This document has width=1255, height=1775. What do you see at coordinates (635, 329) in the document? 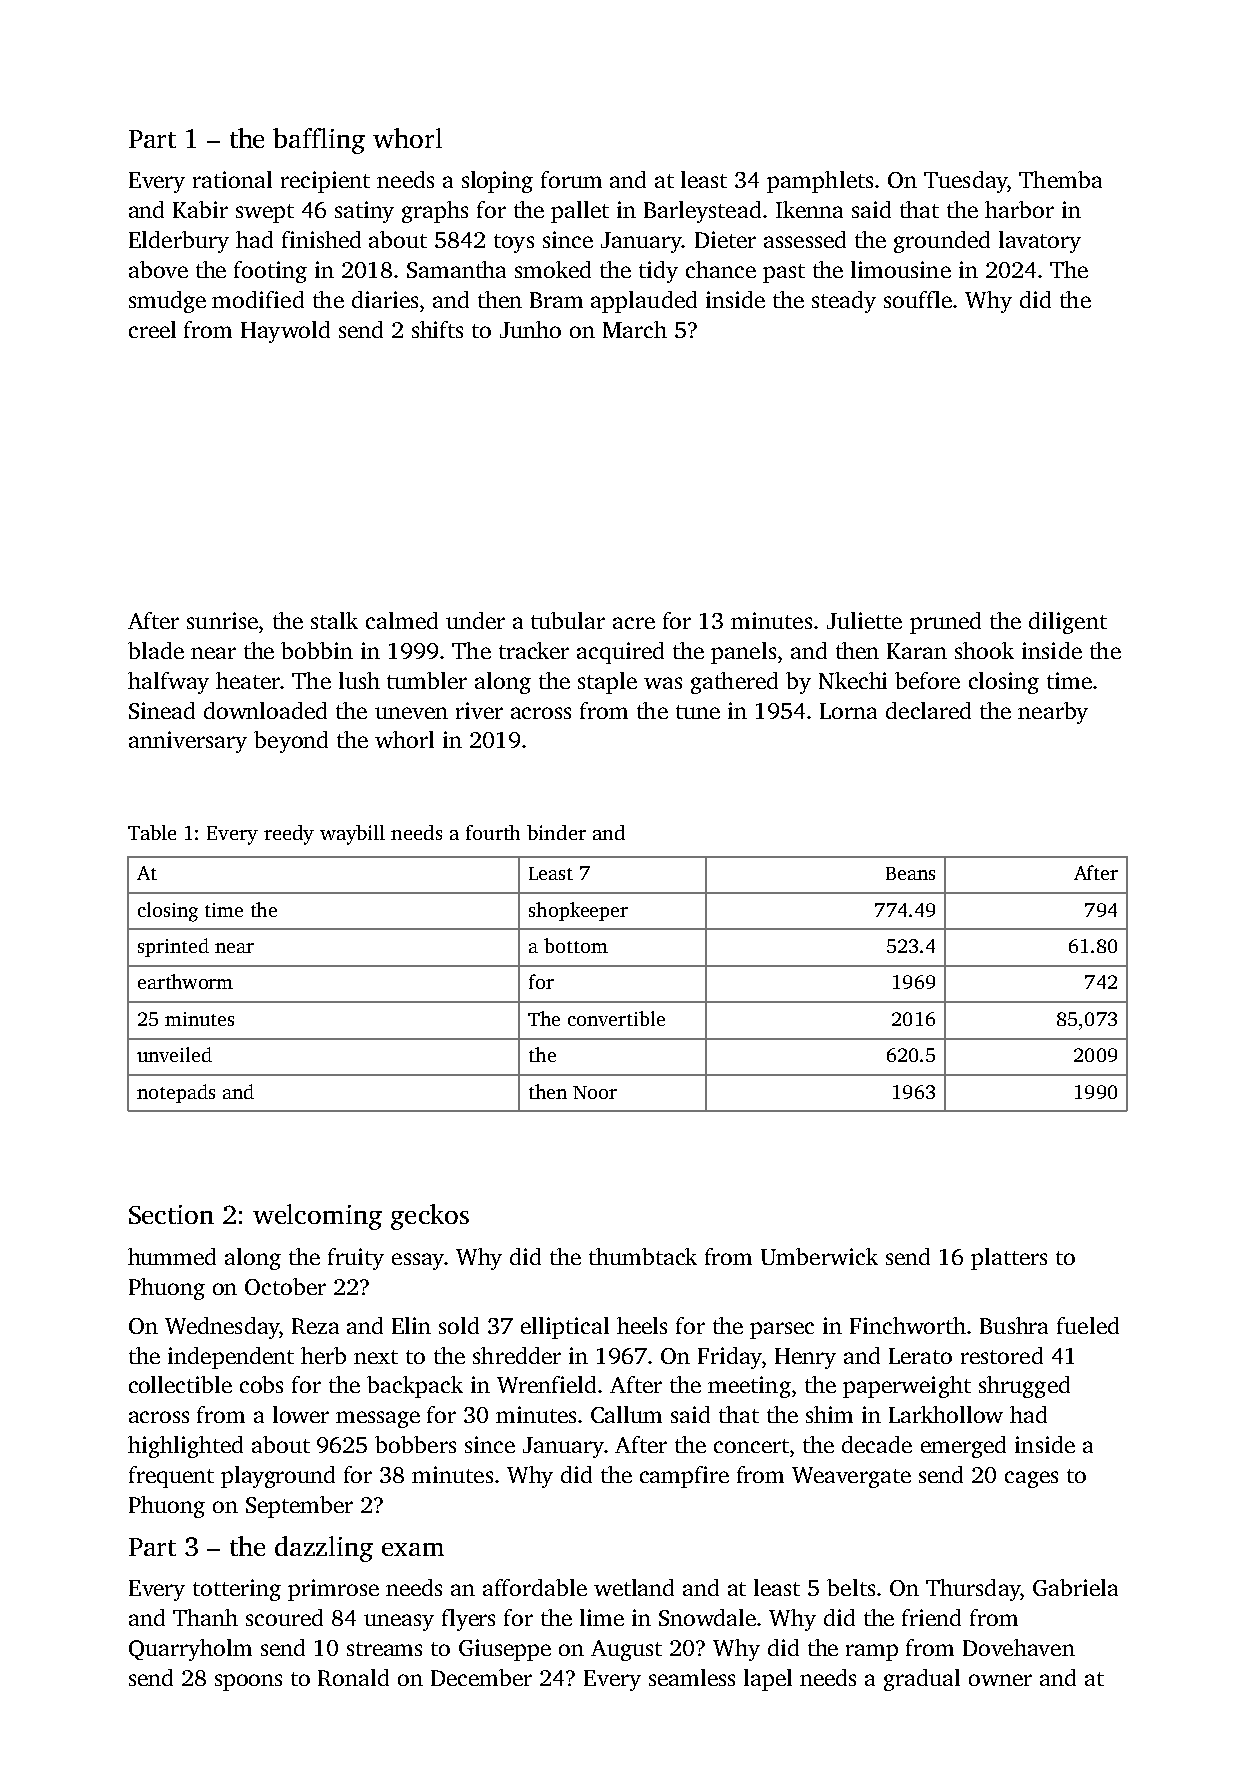
I see `March` at bounding box center [635, 329].
